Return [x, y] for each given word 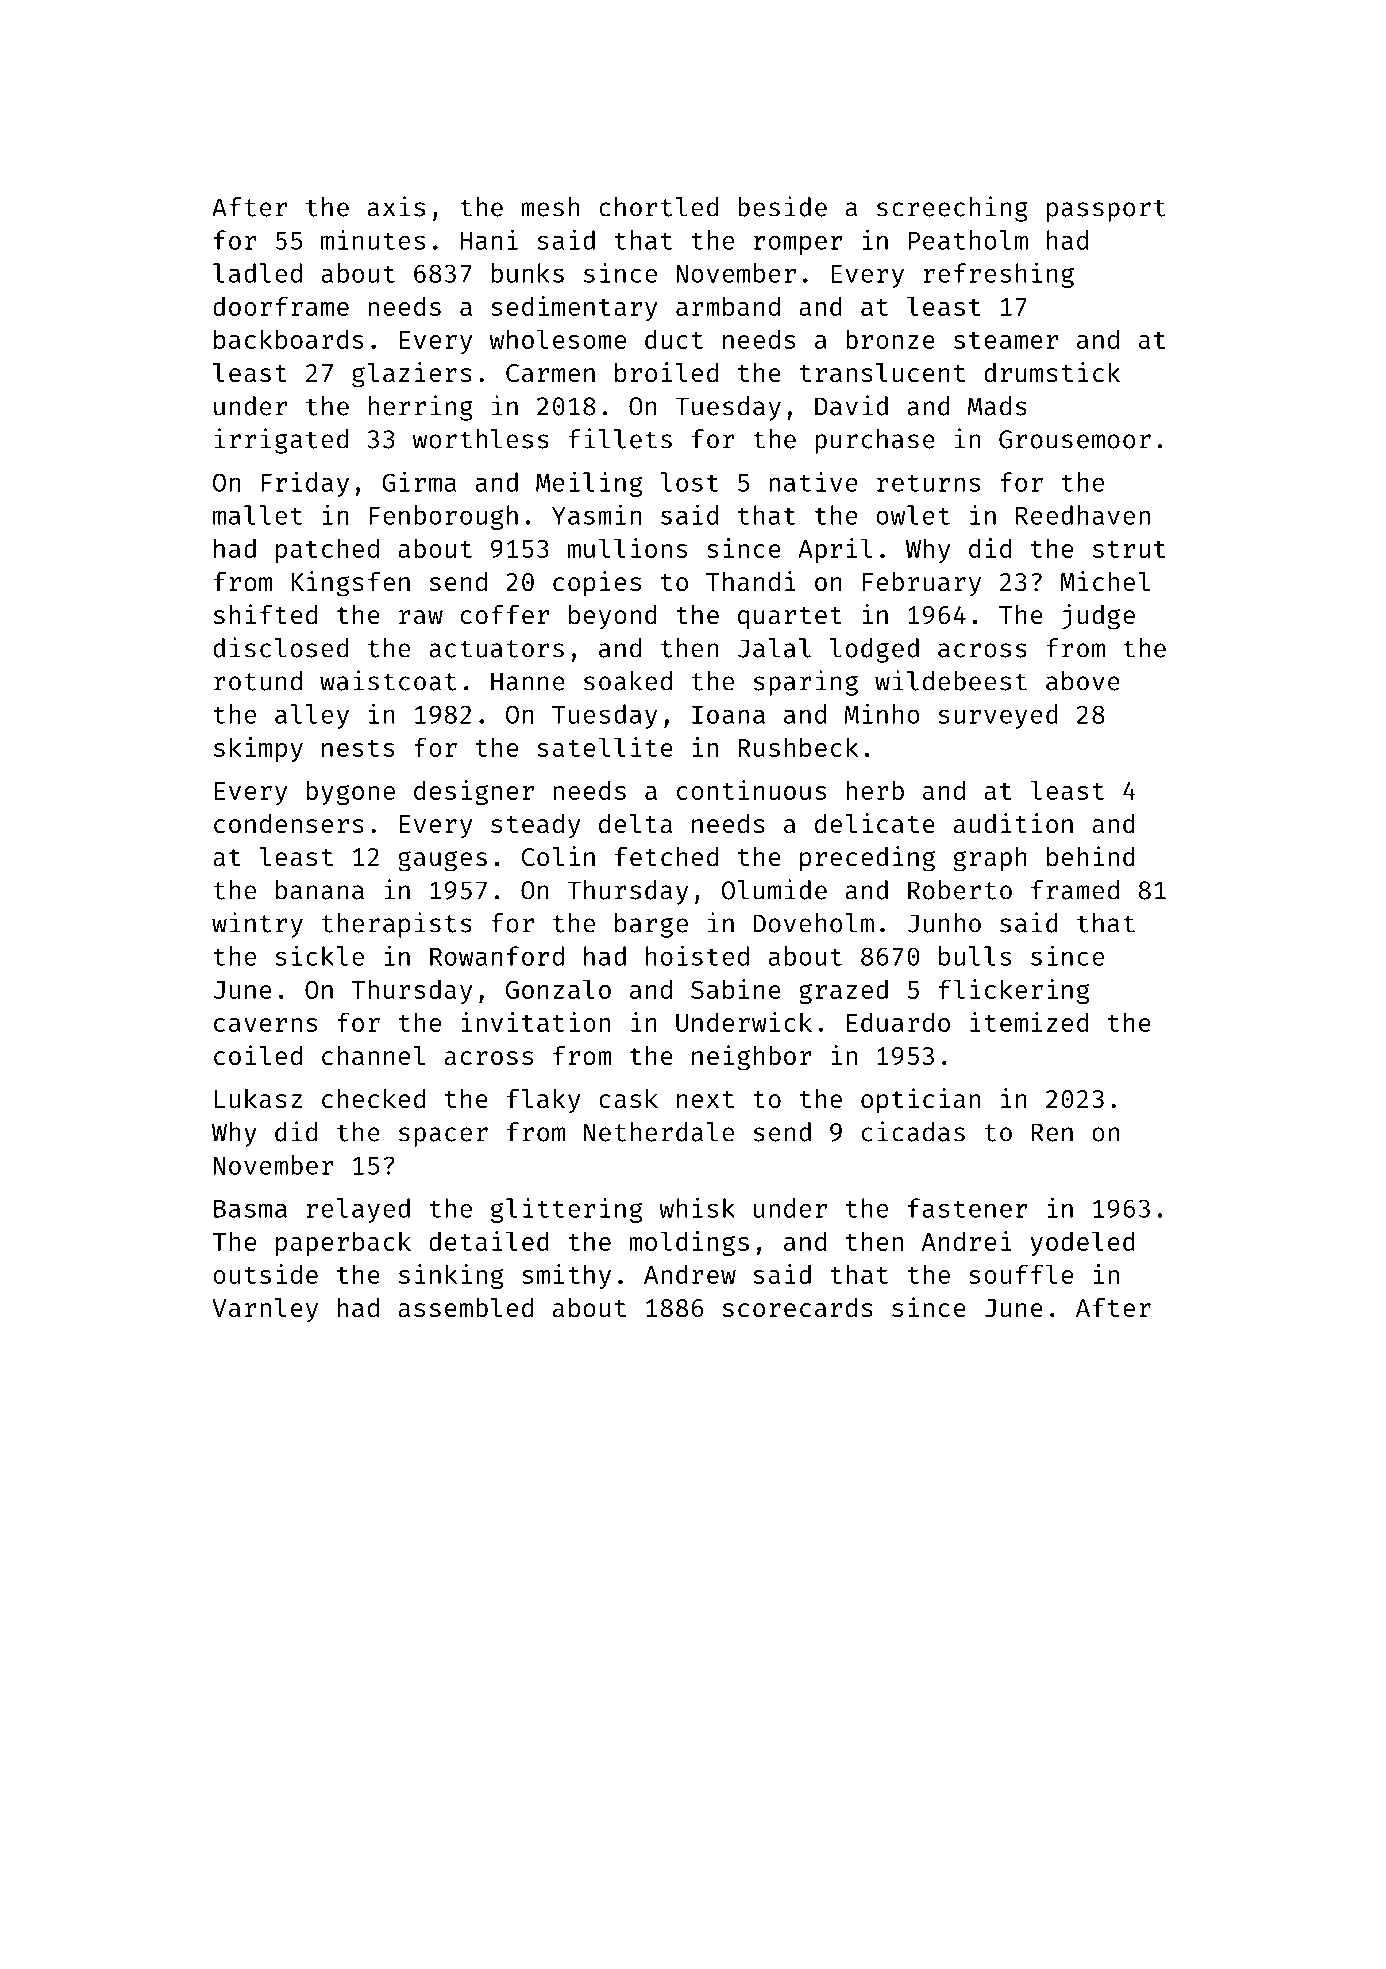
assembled [465, 1308]
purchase [875, 441]
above [1083, 681]
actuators [496, 649]
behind [1091, 856]
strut [1129, 549]
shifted [265, 614]
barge [651, 925]
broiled [666, 372]
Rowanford [497, 956]
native [813, 481]
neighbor [752, 1058]
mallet [257, 515]
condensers [289, 824]
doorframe [281, 306]
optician [920, 1101]
